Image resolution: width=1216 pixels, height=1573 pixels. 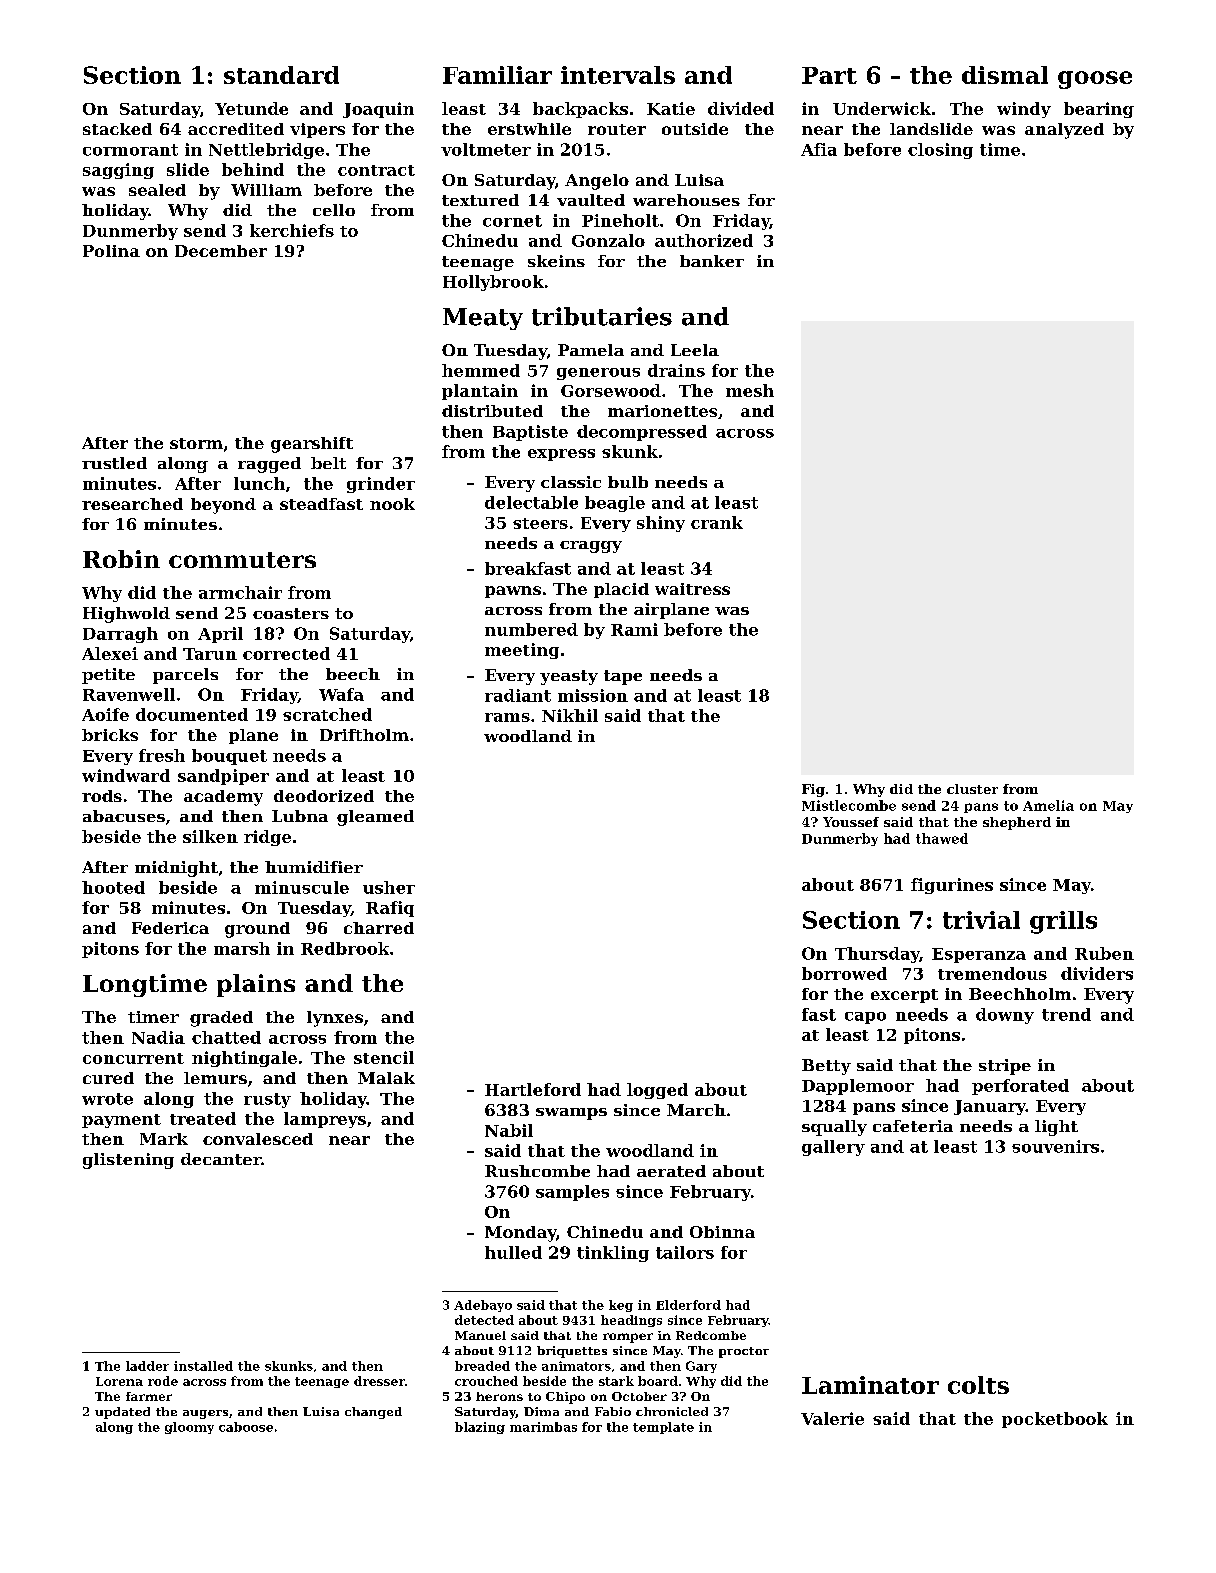 I want to click on updated, so click(x=122, y=1413).
